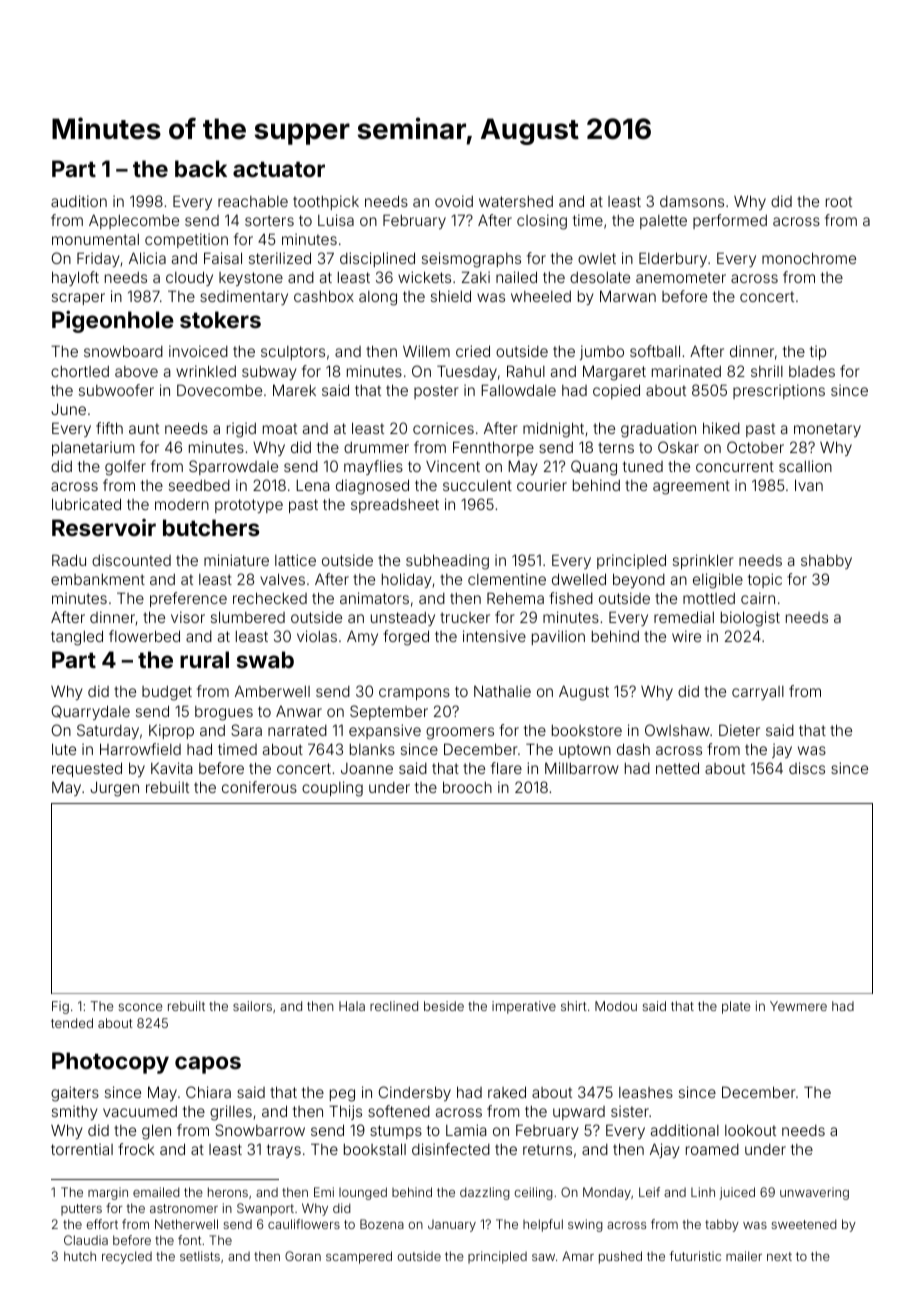 This screenshot has width=924, height=1308. Describe the element at coordinates (692, 201) in the screenshot. I see `damsons` at that location.
